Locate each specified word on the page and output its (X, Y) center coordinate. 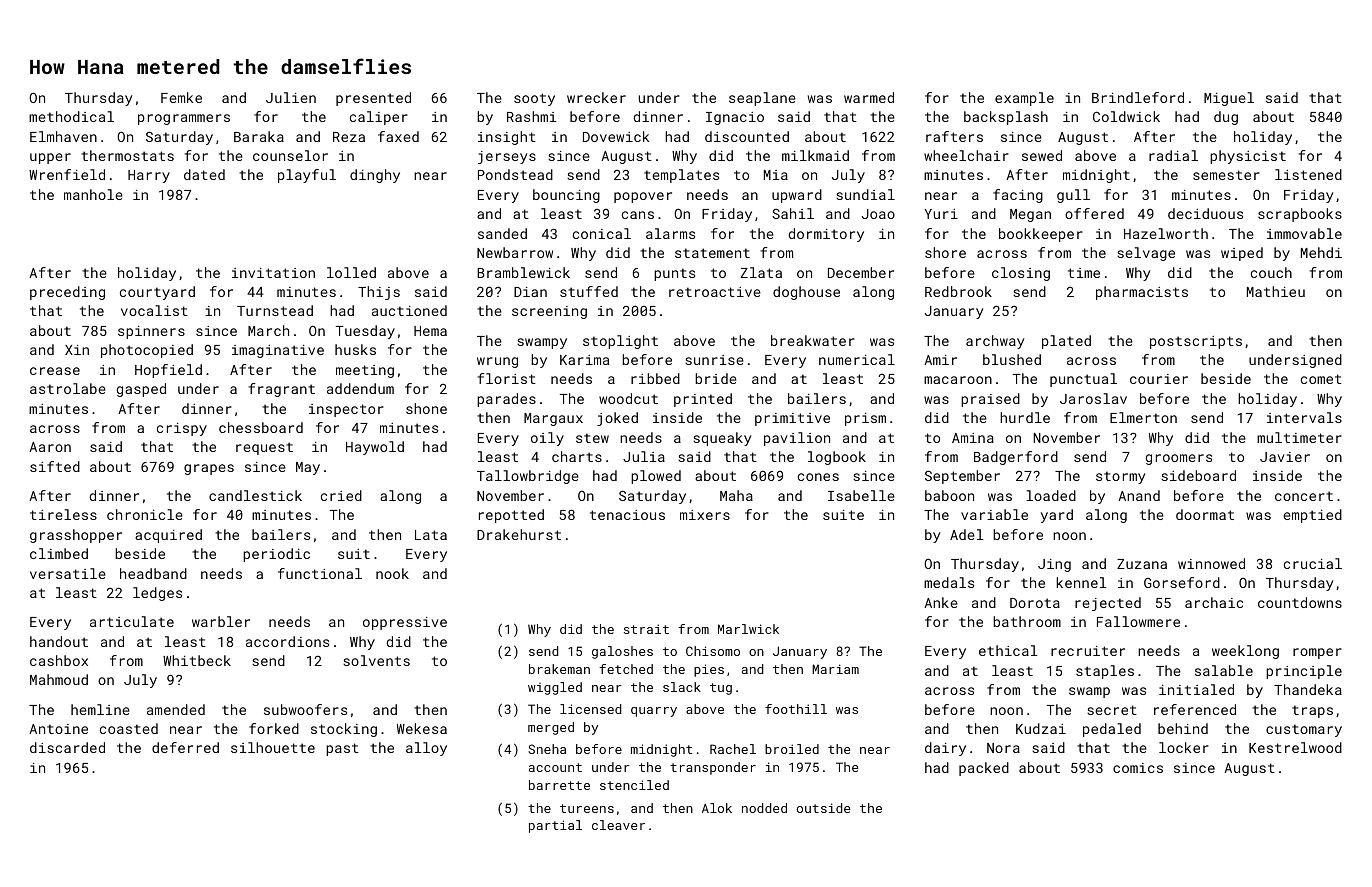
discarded (67, 747)
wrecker (596, 97)
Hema (430, 331)
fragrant (282, 390)
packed (984, 769)
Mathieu (1276, 291)
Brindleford (1138, 97)
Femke (181, 97)
